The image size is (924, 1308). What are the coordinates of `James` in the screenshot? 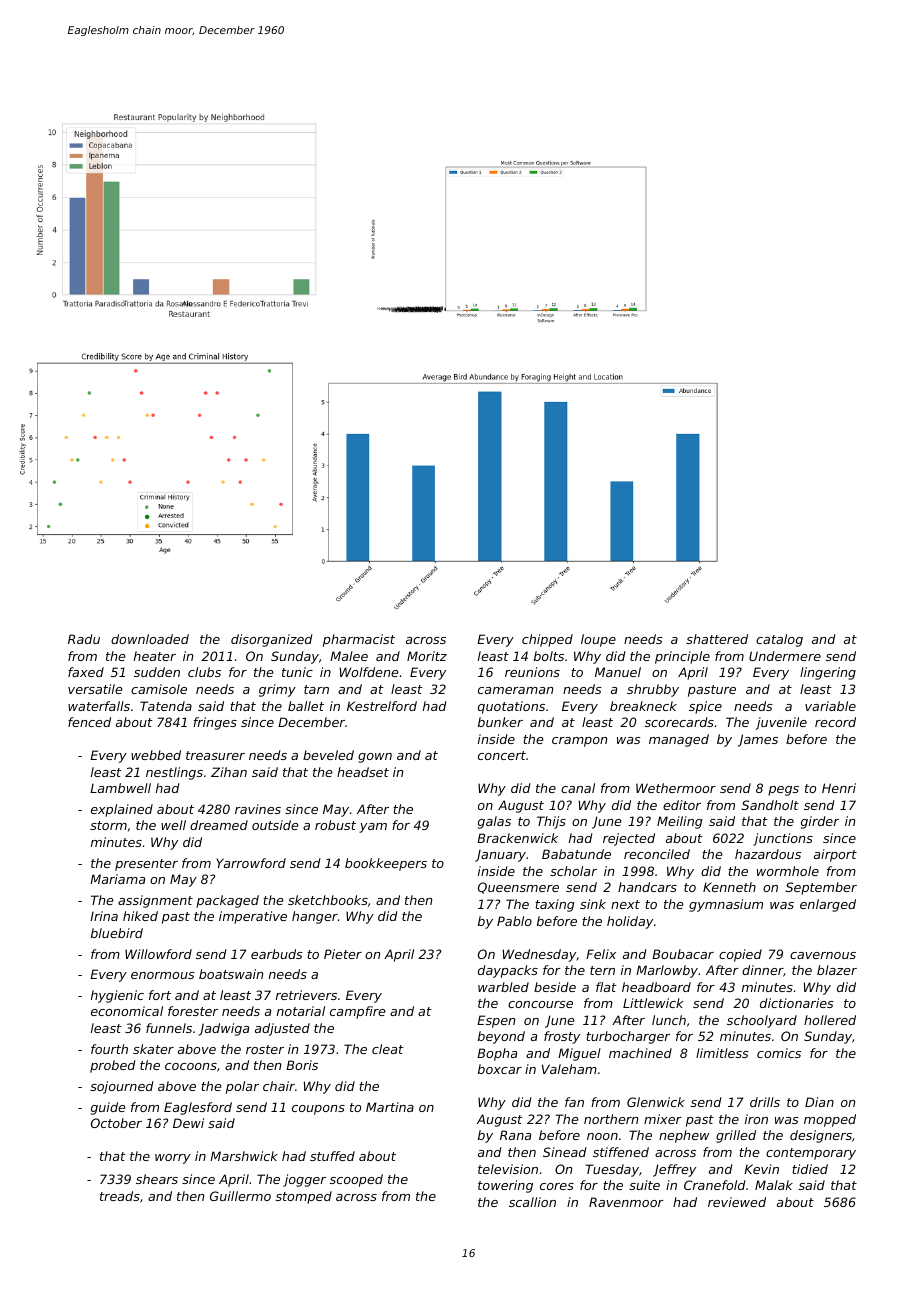 It's located at (758, 740).
